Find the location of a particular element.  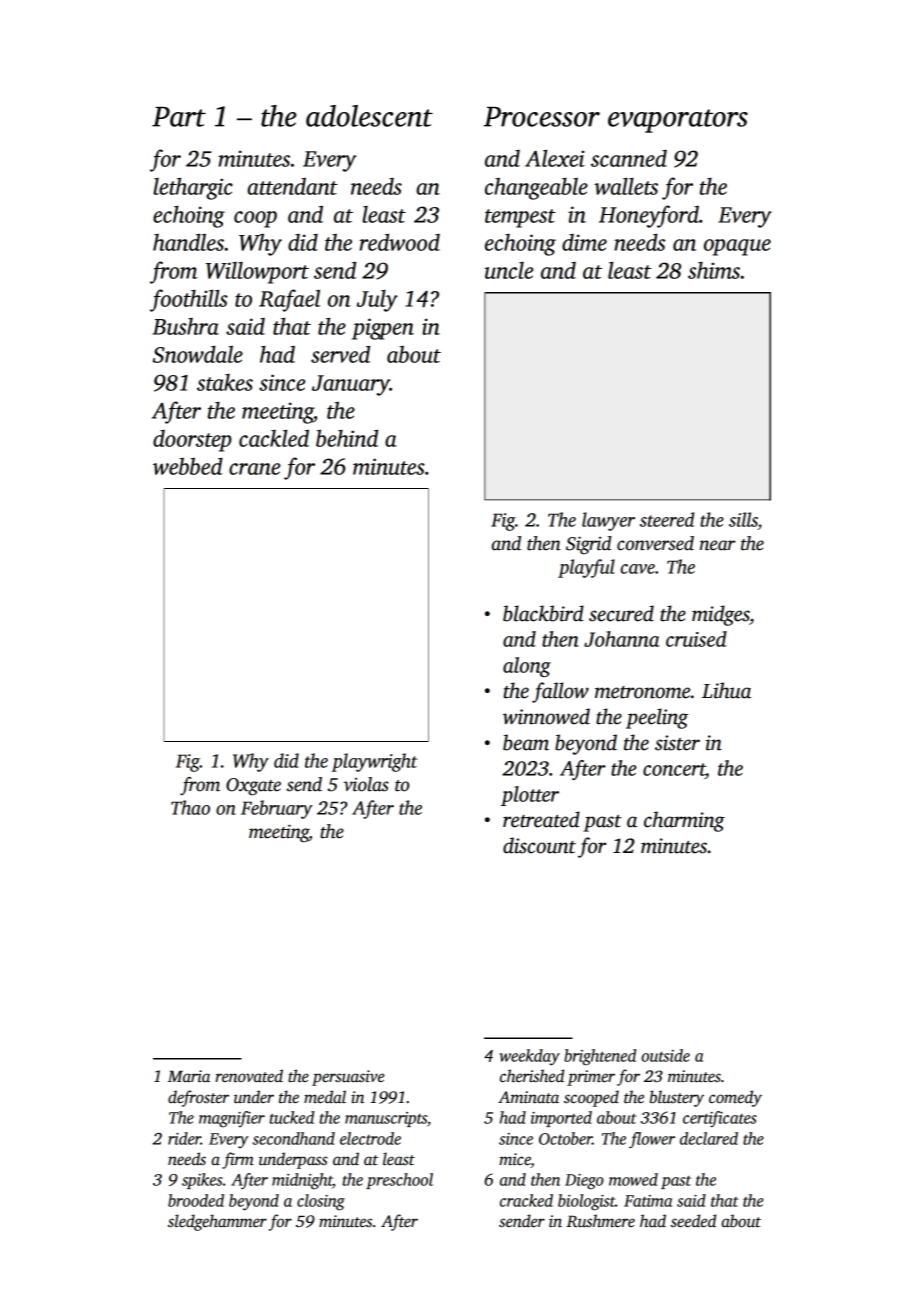

steered is located at coordinates (667, 519).
